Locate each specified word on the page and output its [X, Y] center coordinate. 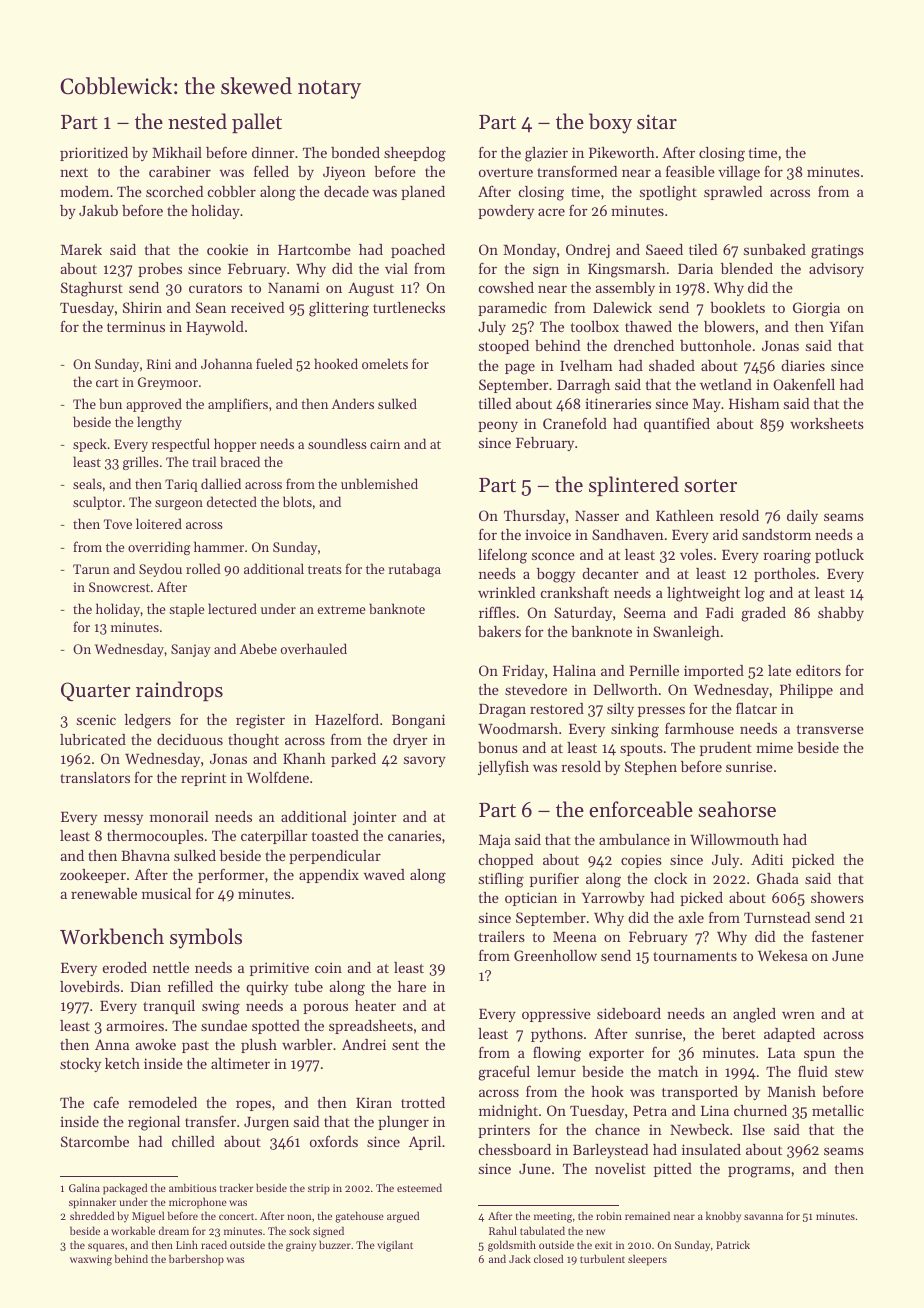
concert [236, 1216]
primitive [279, 969]
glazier [546, 154]
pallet [257, 123]
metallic [838, 1110]
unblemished [379, 483]
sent [405, 1045]
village [739, 173]
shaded [672, 365]
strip [319, 1189]
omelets [385, 363]
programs [759, 1172]
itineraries [618, 403]
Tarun [91, 569]
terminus [136, 327]
